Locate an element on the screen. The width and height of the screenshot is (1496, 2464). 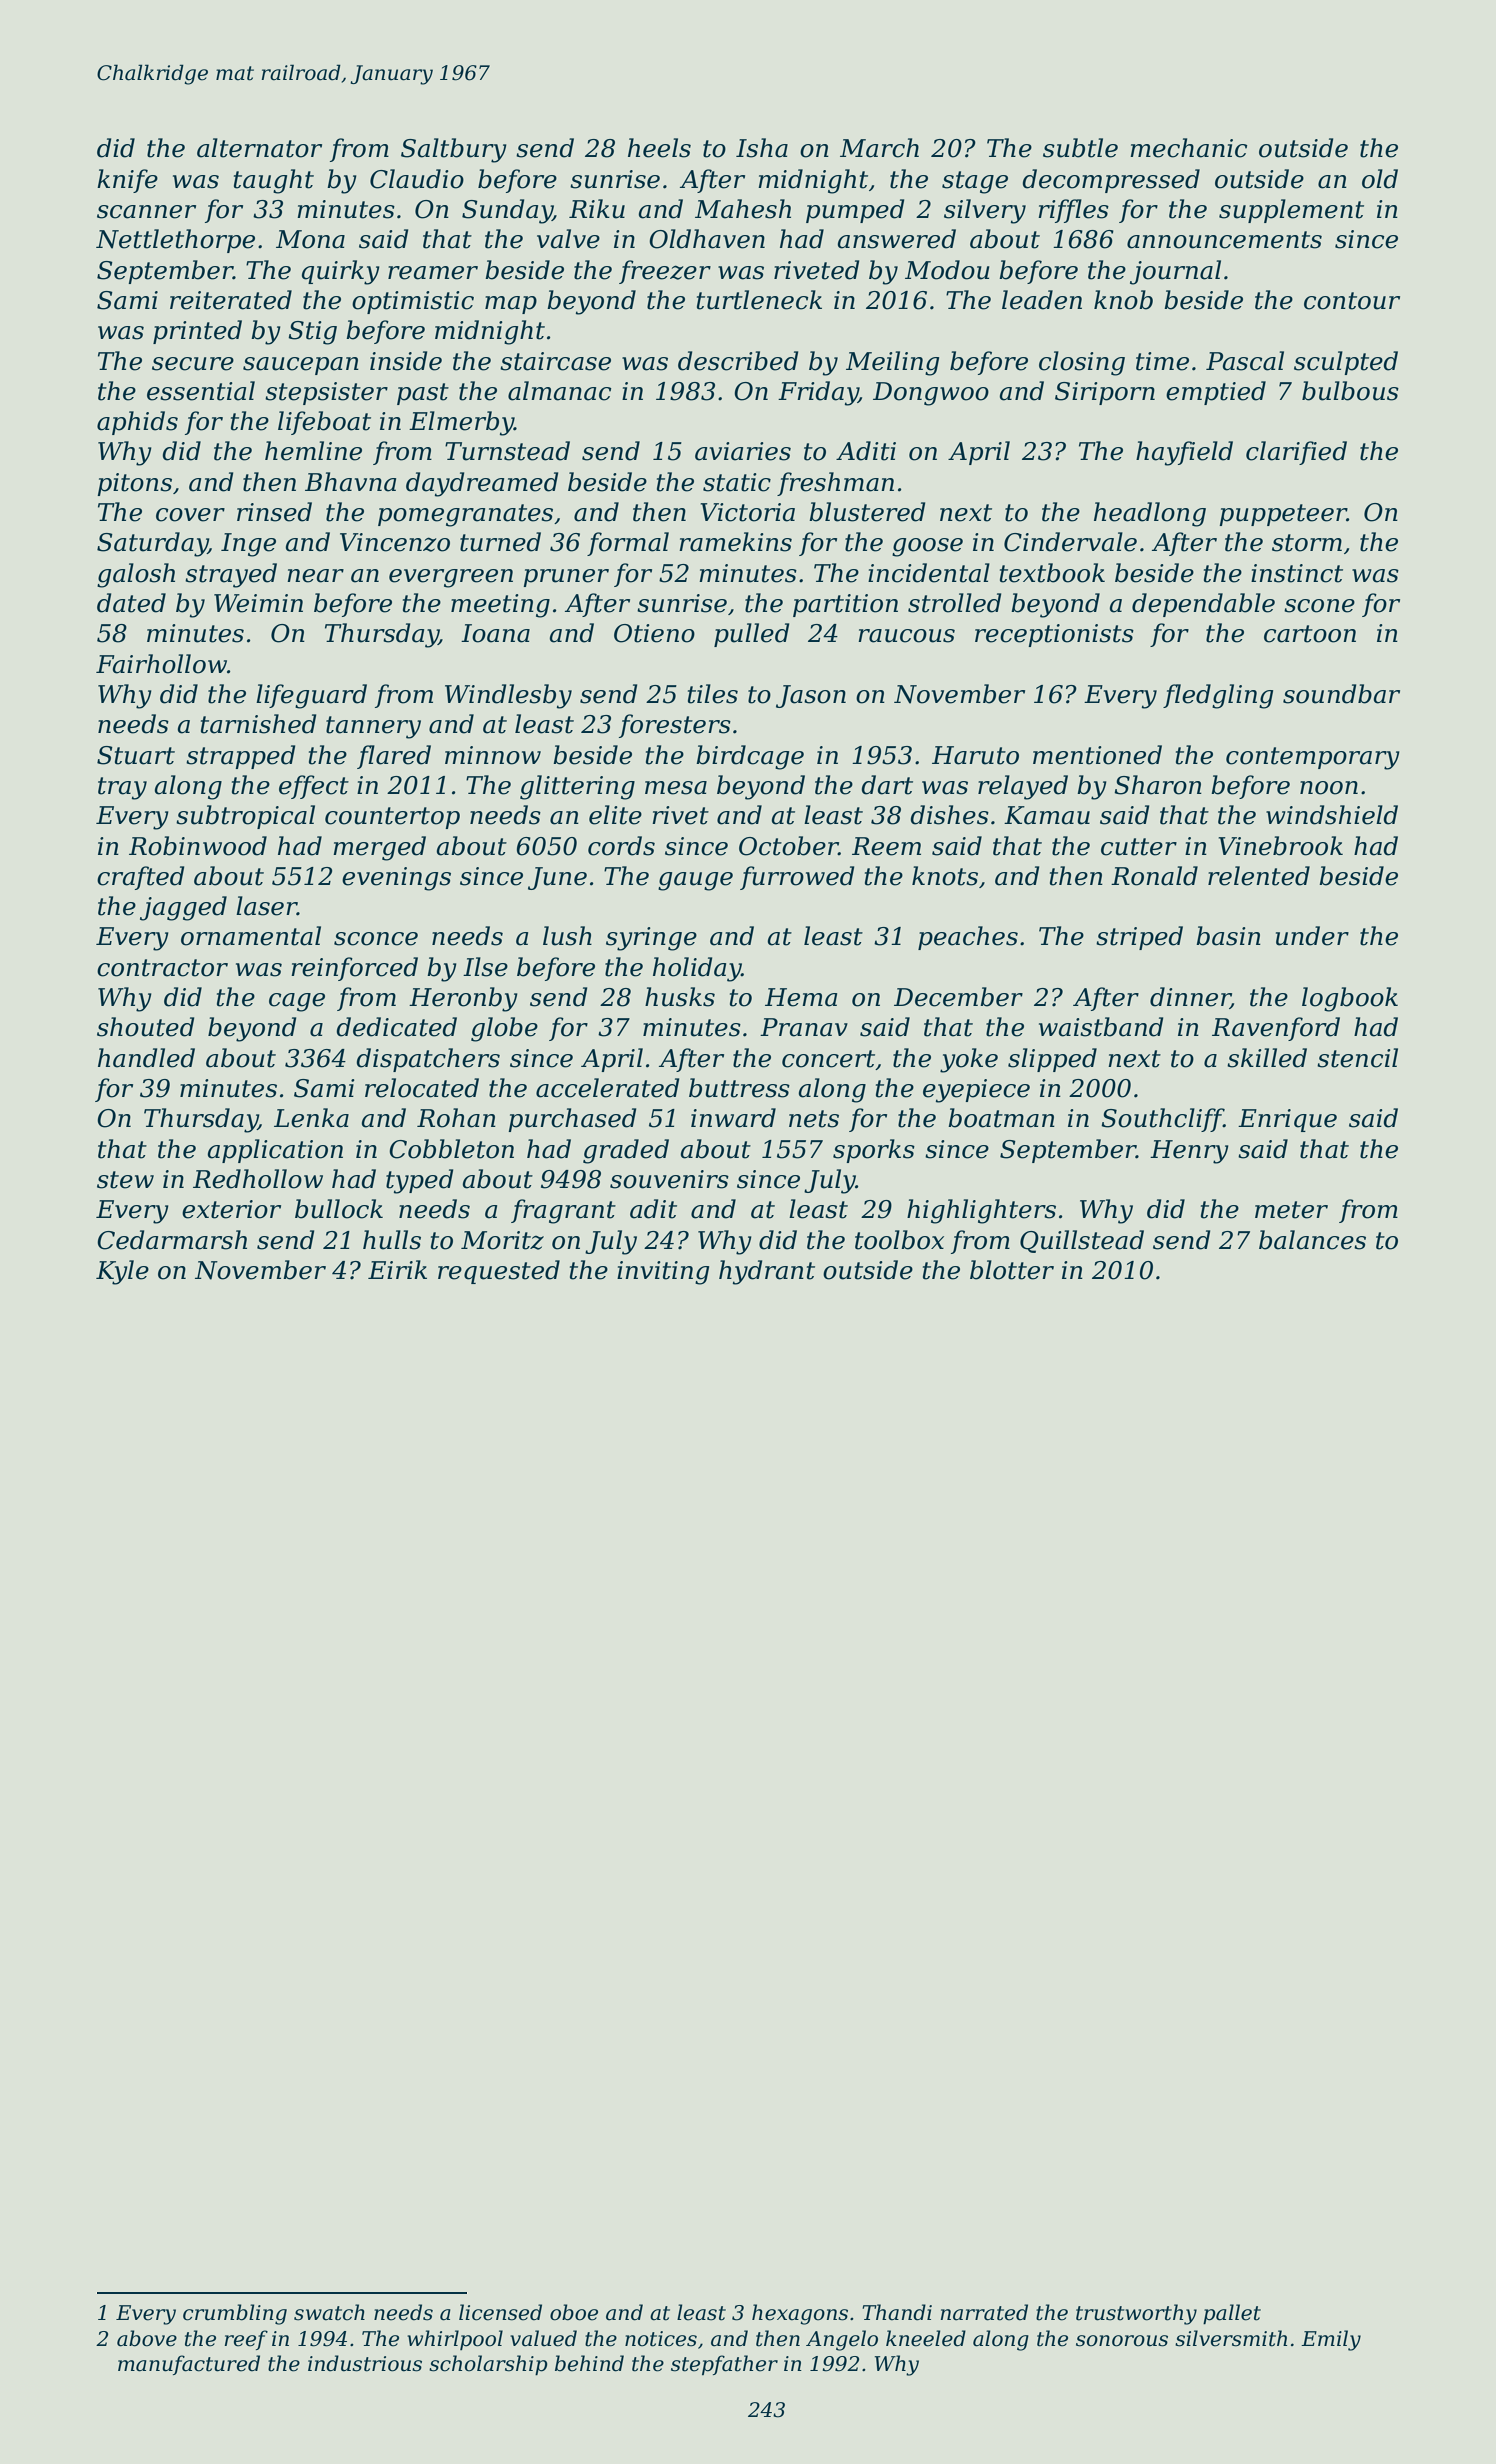
balances is located at coordinates (1312, 1240).
